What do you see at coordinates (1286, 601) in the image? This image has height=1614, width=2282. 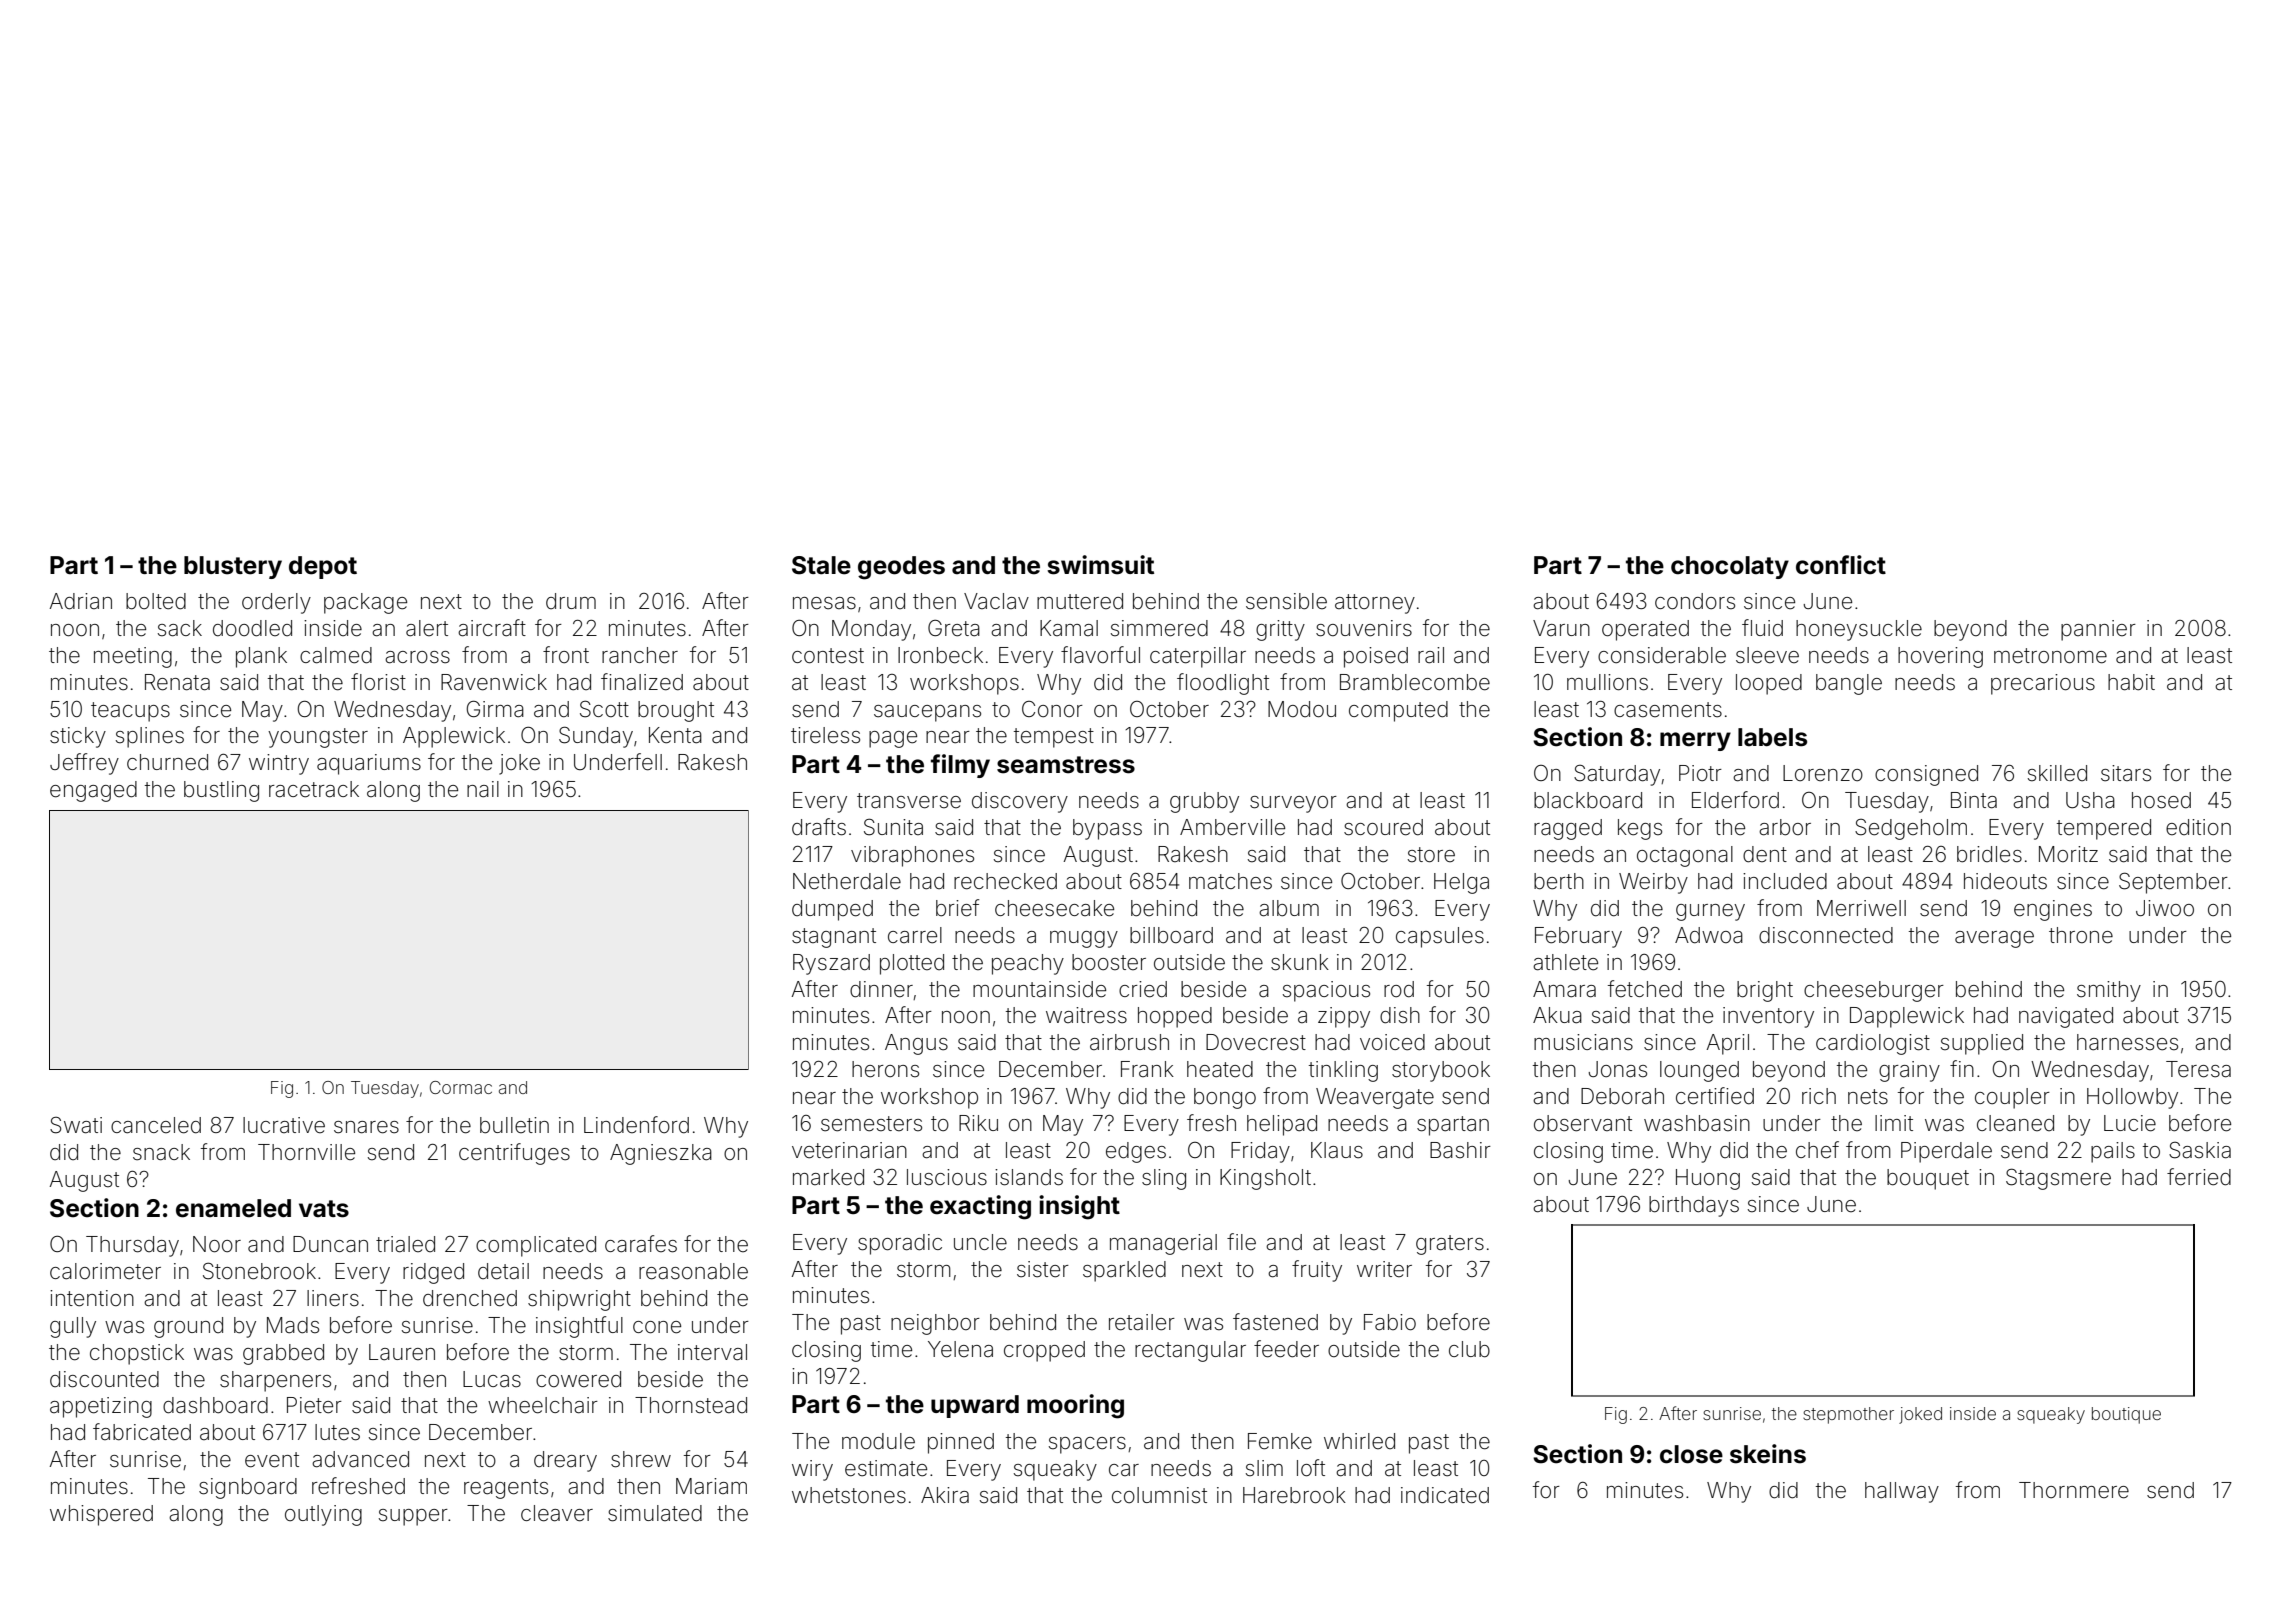 I see `sensible` at bounding box center [1286, 601].
